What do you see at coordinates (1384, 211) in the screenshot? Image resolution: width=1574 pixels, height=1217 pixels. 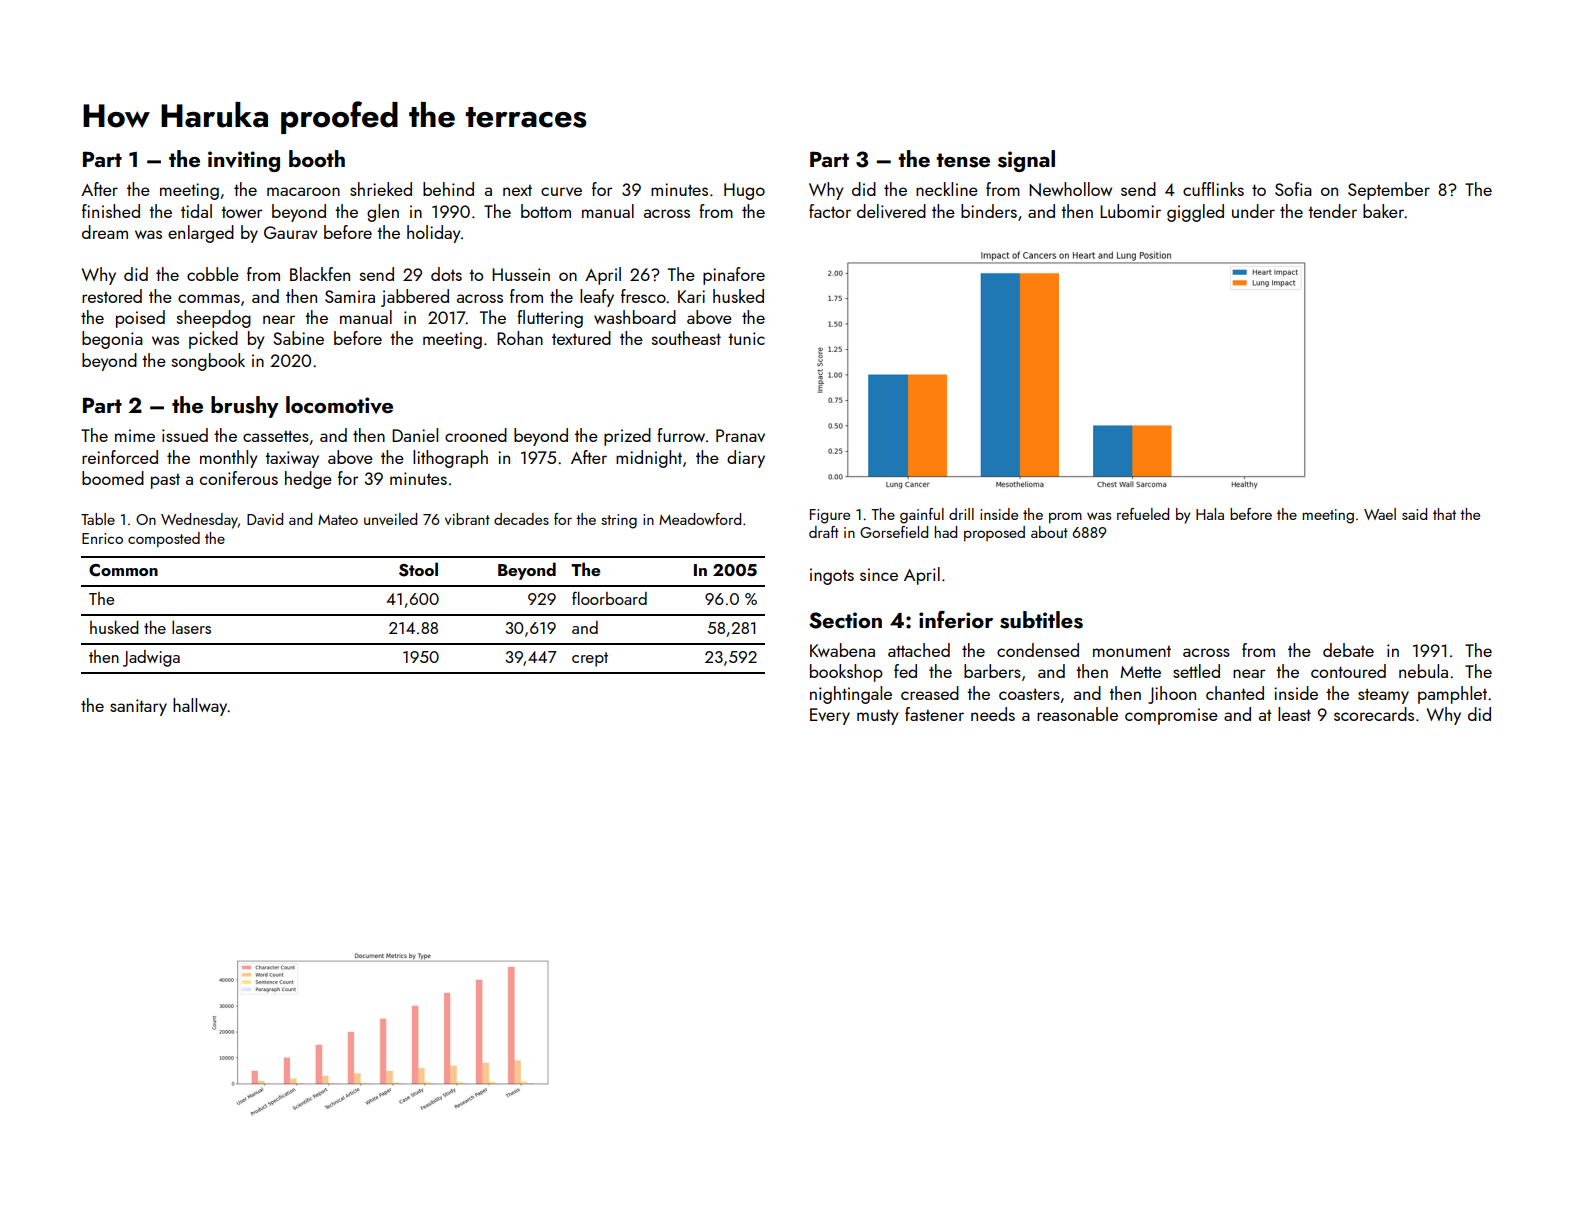 I see `baker` at bounding box center [1384, 211].
